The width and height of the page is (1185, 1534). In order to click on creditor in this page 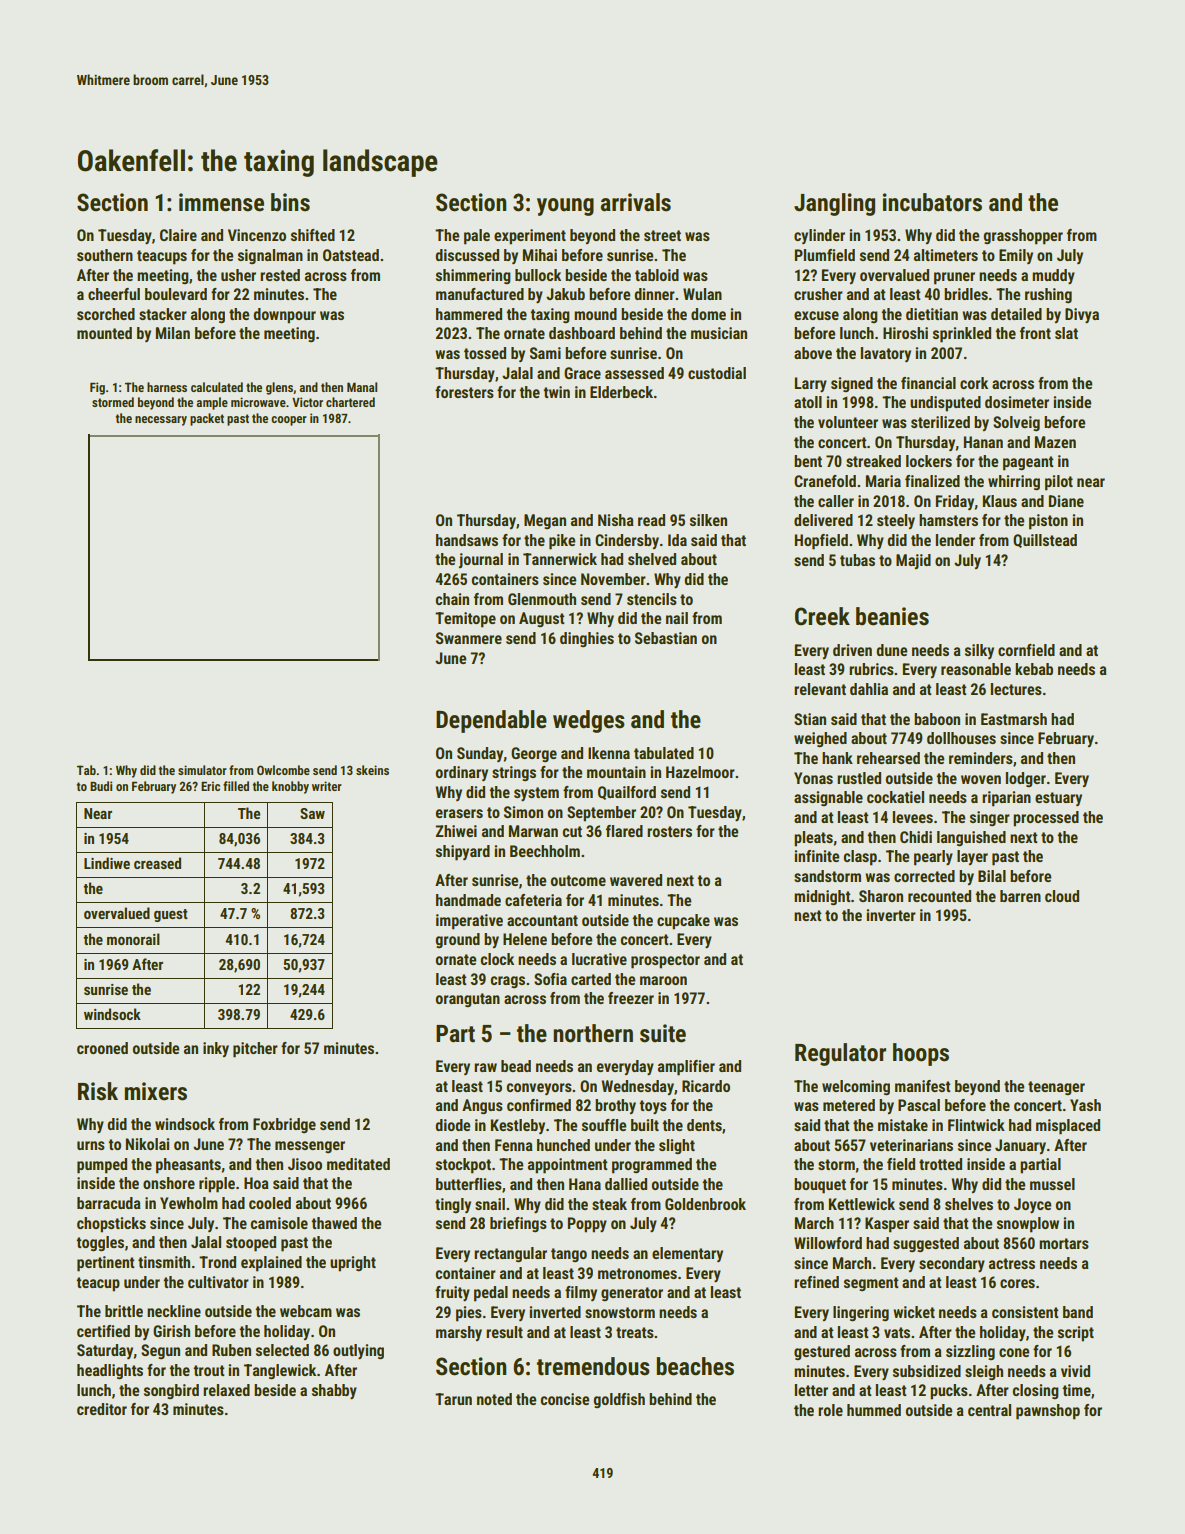, I will do `click(102, 1409)`.
